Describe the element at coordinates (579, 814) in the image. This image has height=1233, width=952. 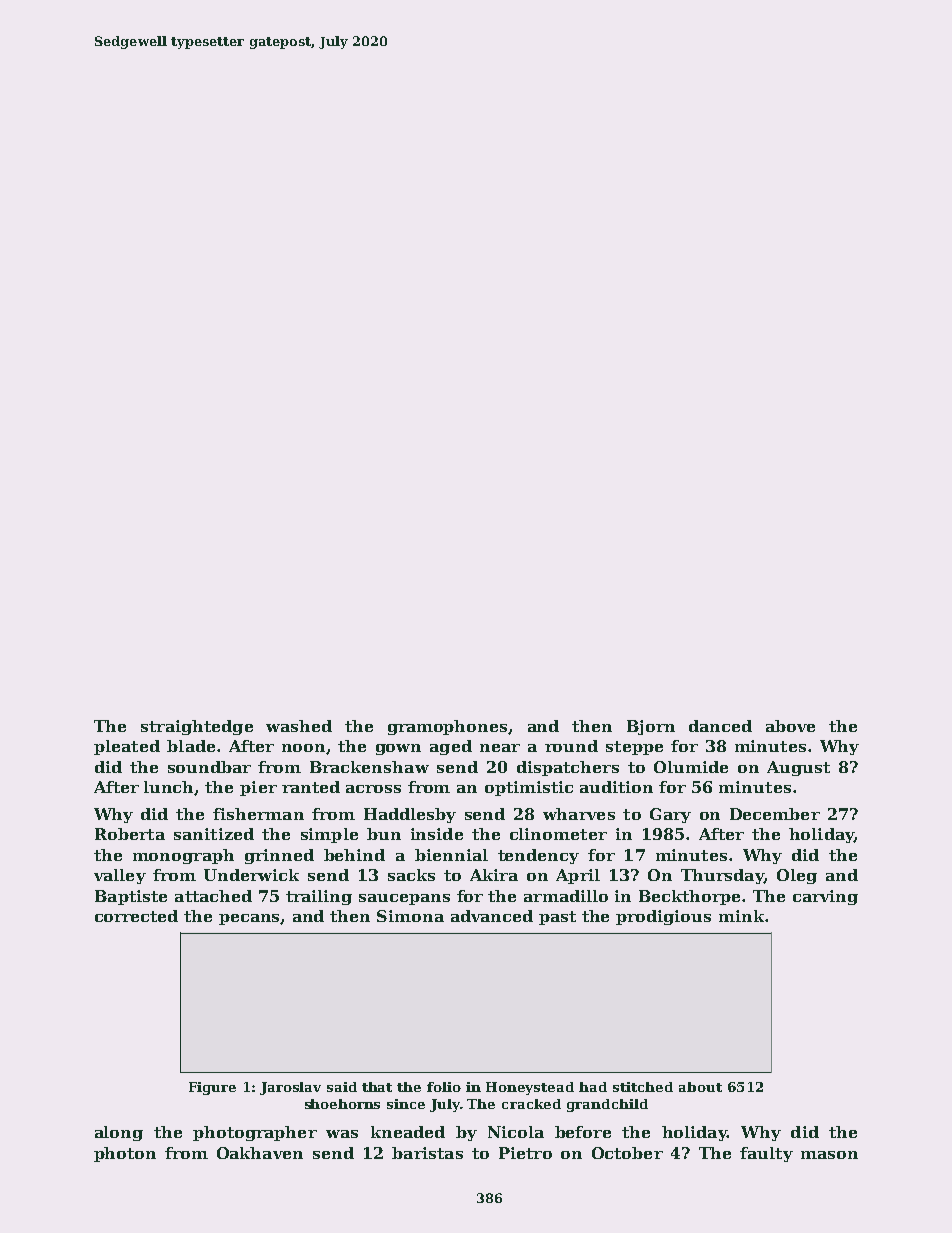
I see `wharves` at that location.
